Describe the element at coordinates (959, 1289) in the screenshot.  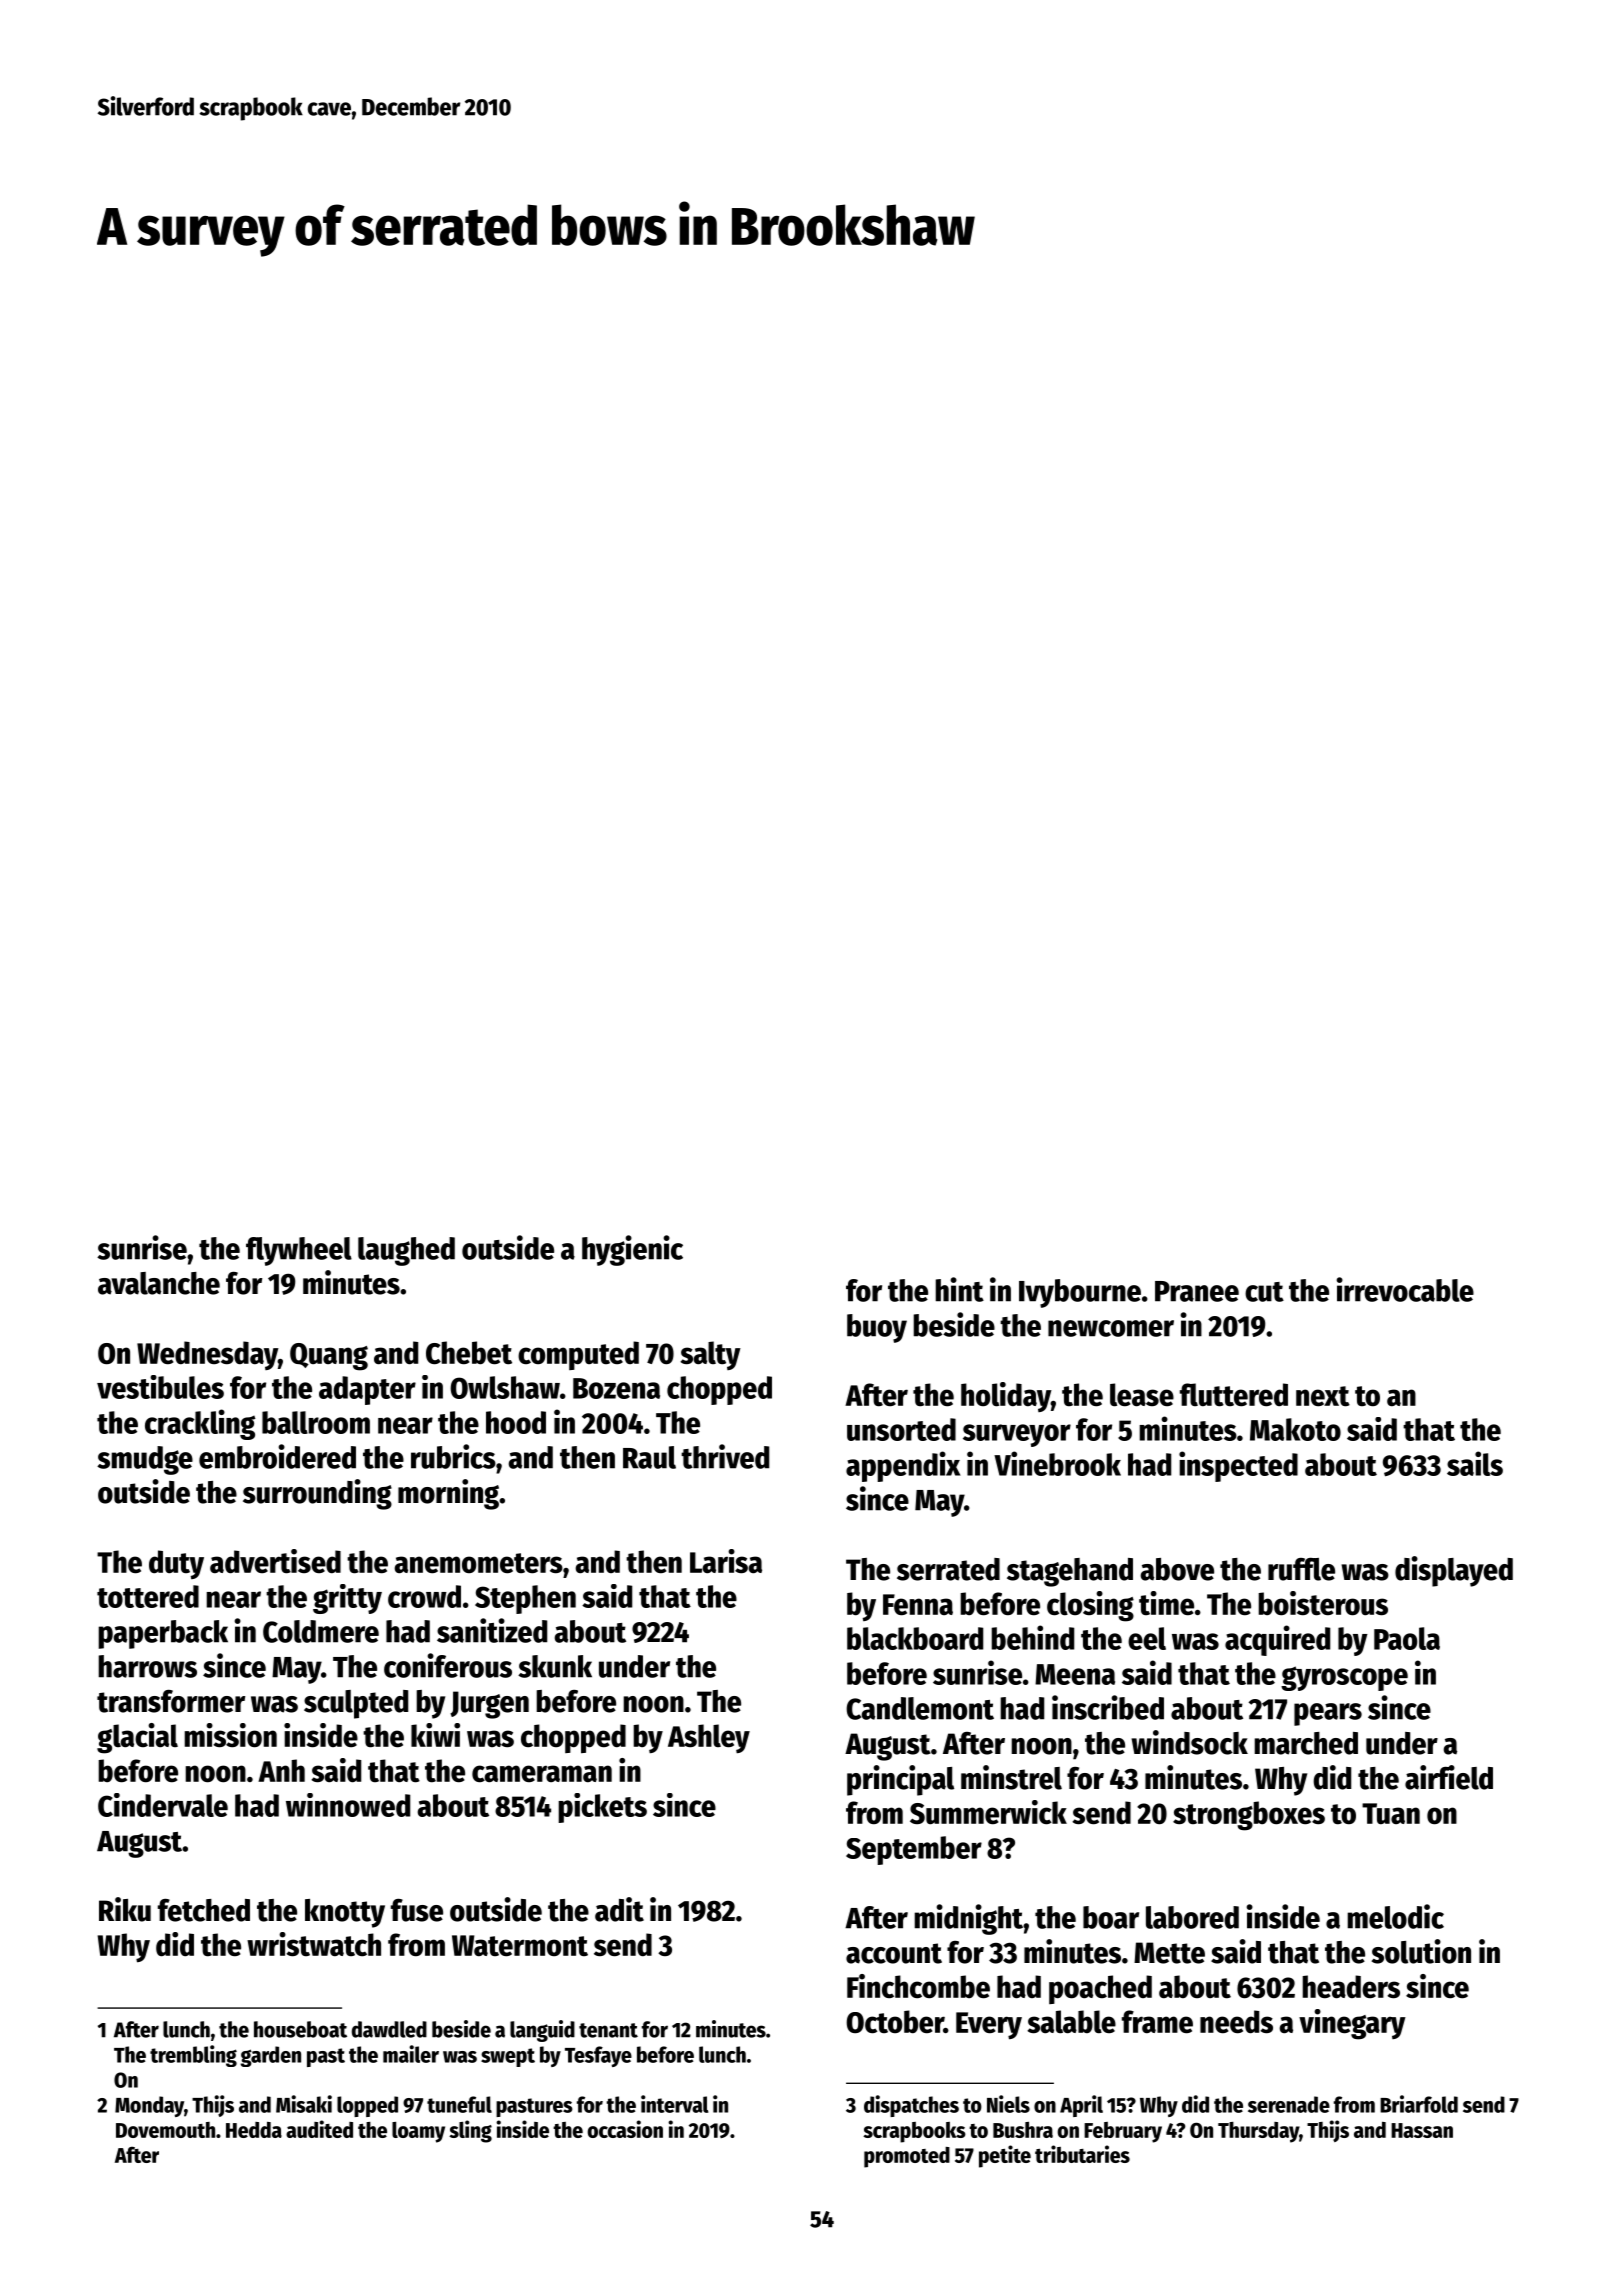
I see `hint` at that location.
